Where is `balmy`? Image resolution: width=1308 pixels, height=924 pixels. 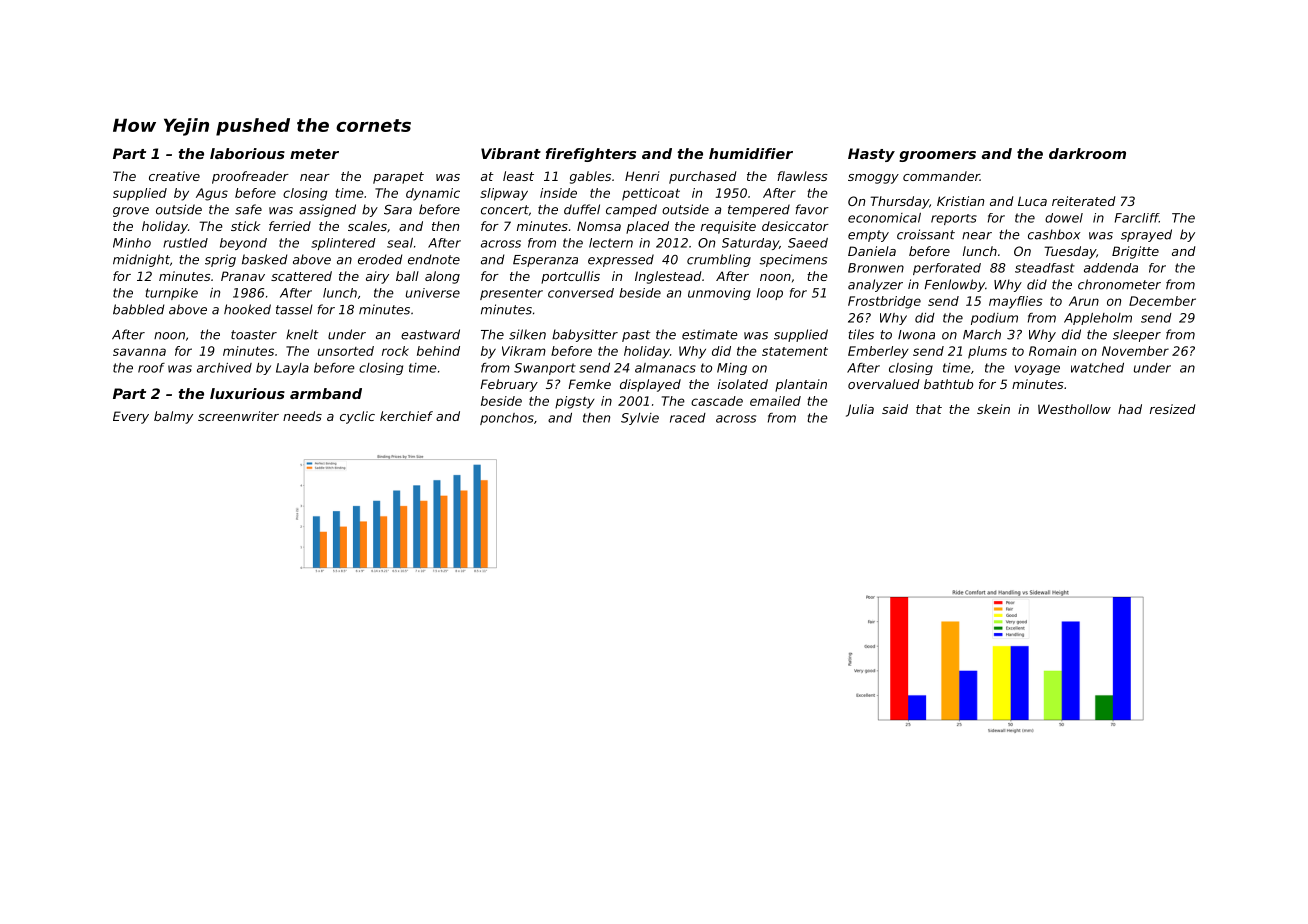
balmy is located at coordinates (173, 417).
